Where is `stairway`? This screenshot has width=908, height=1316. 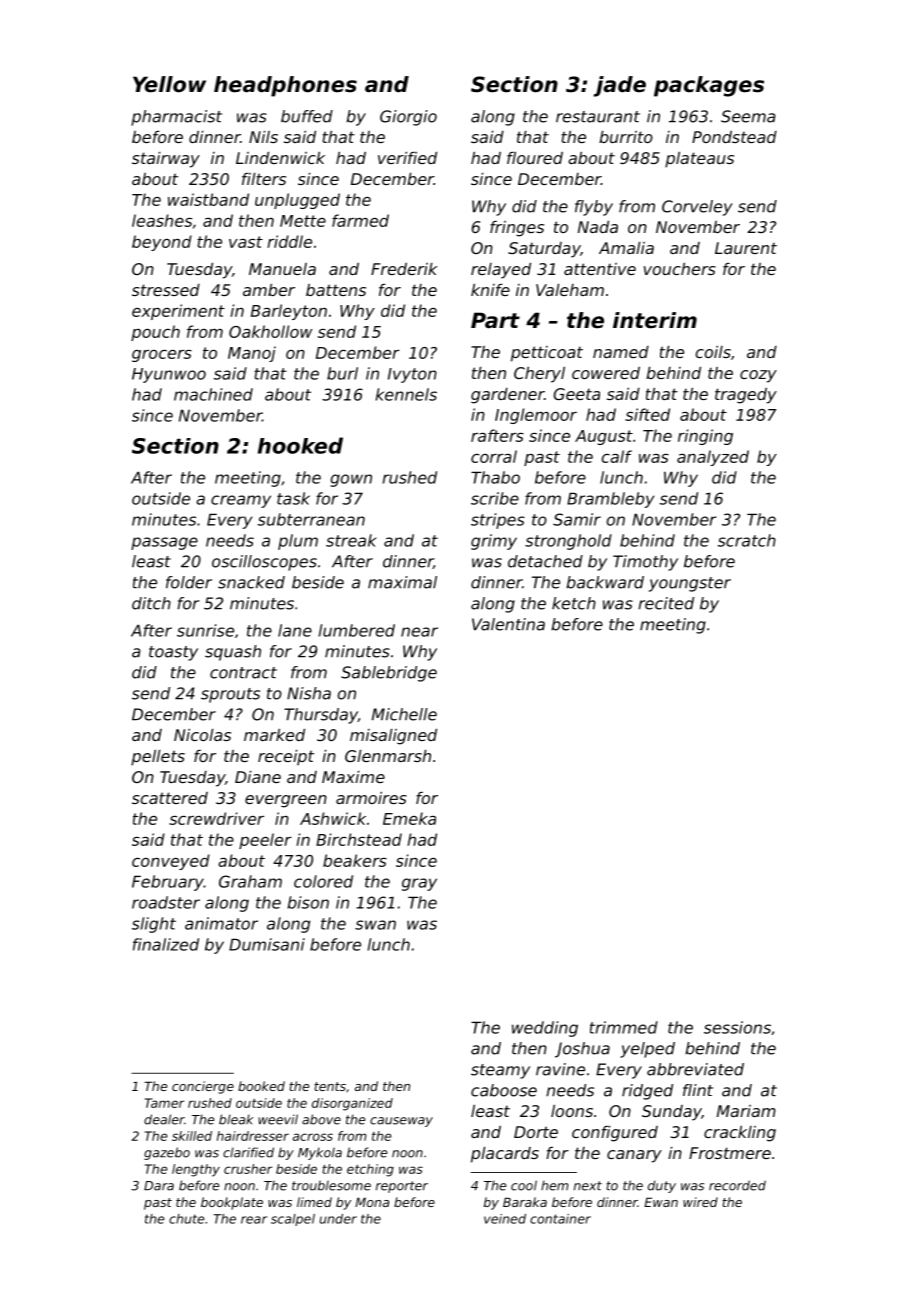
stairway is located at coordinates (166, 160).
